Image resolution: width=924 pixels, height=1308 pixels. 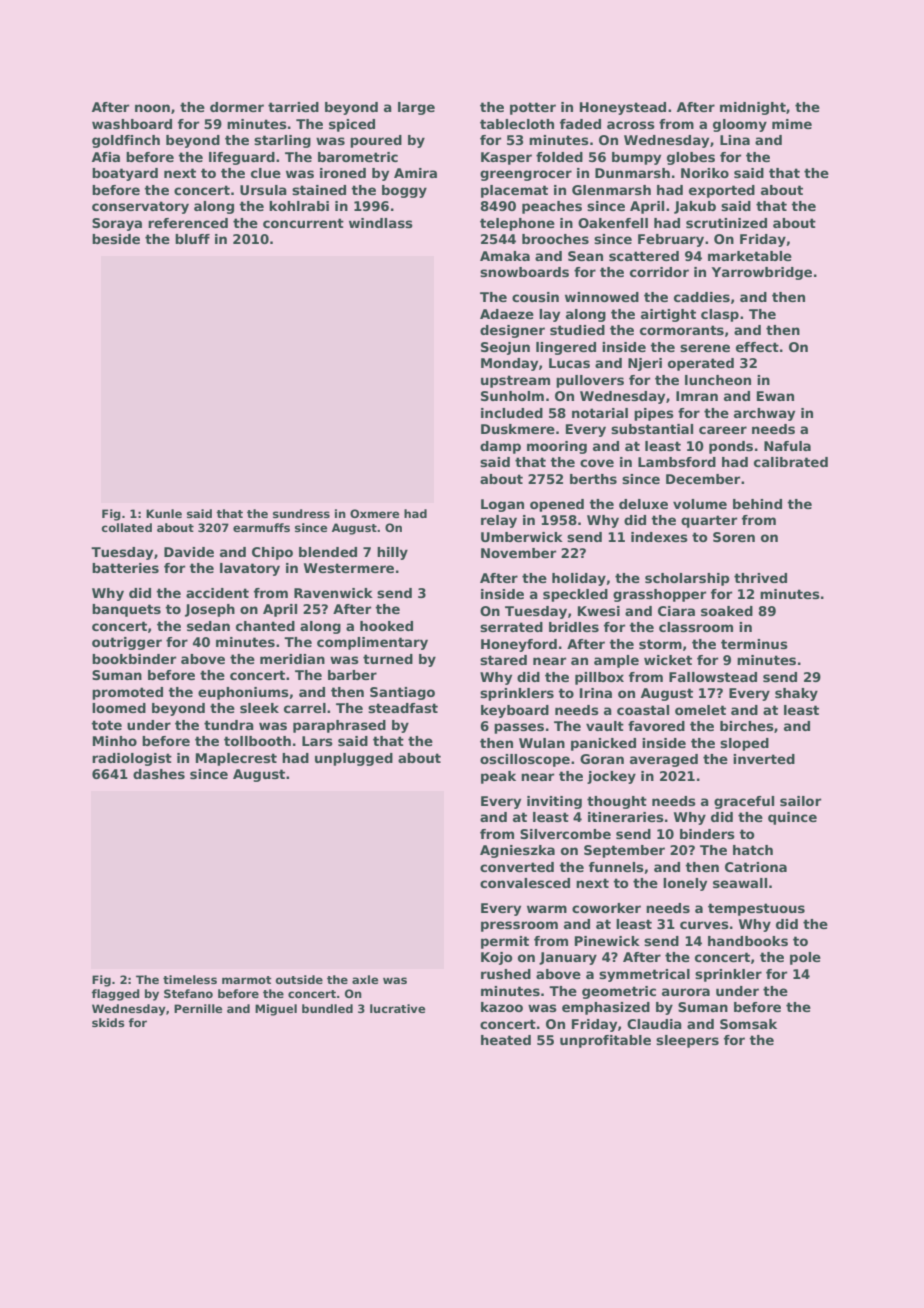 What do you see at coordinates (505, 256) in the screenshot?
I see `Amaka` at bounding box center [505, 256].
